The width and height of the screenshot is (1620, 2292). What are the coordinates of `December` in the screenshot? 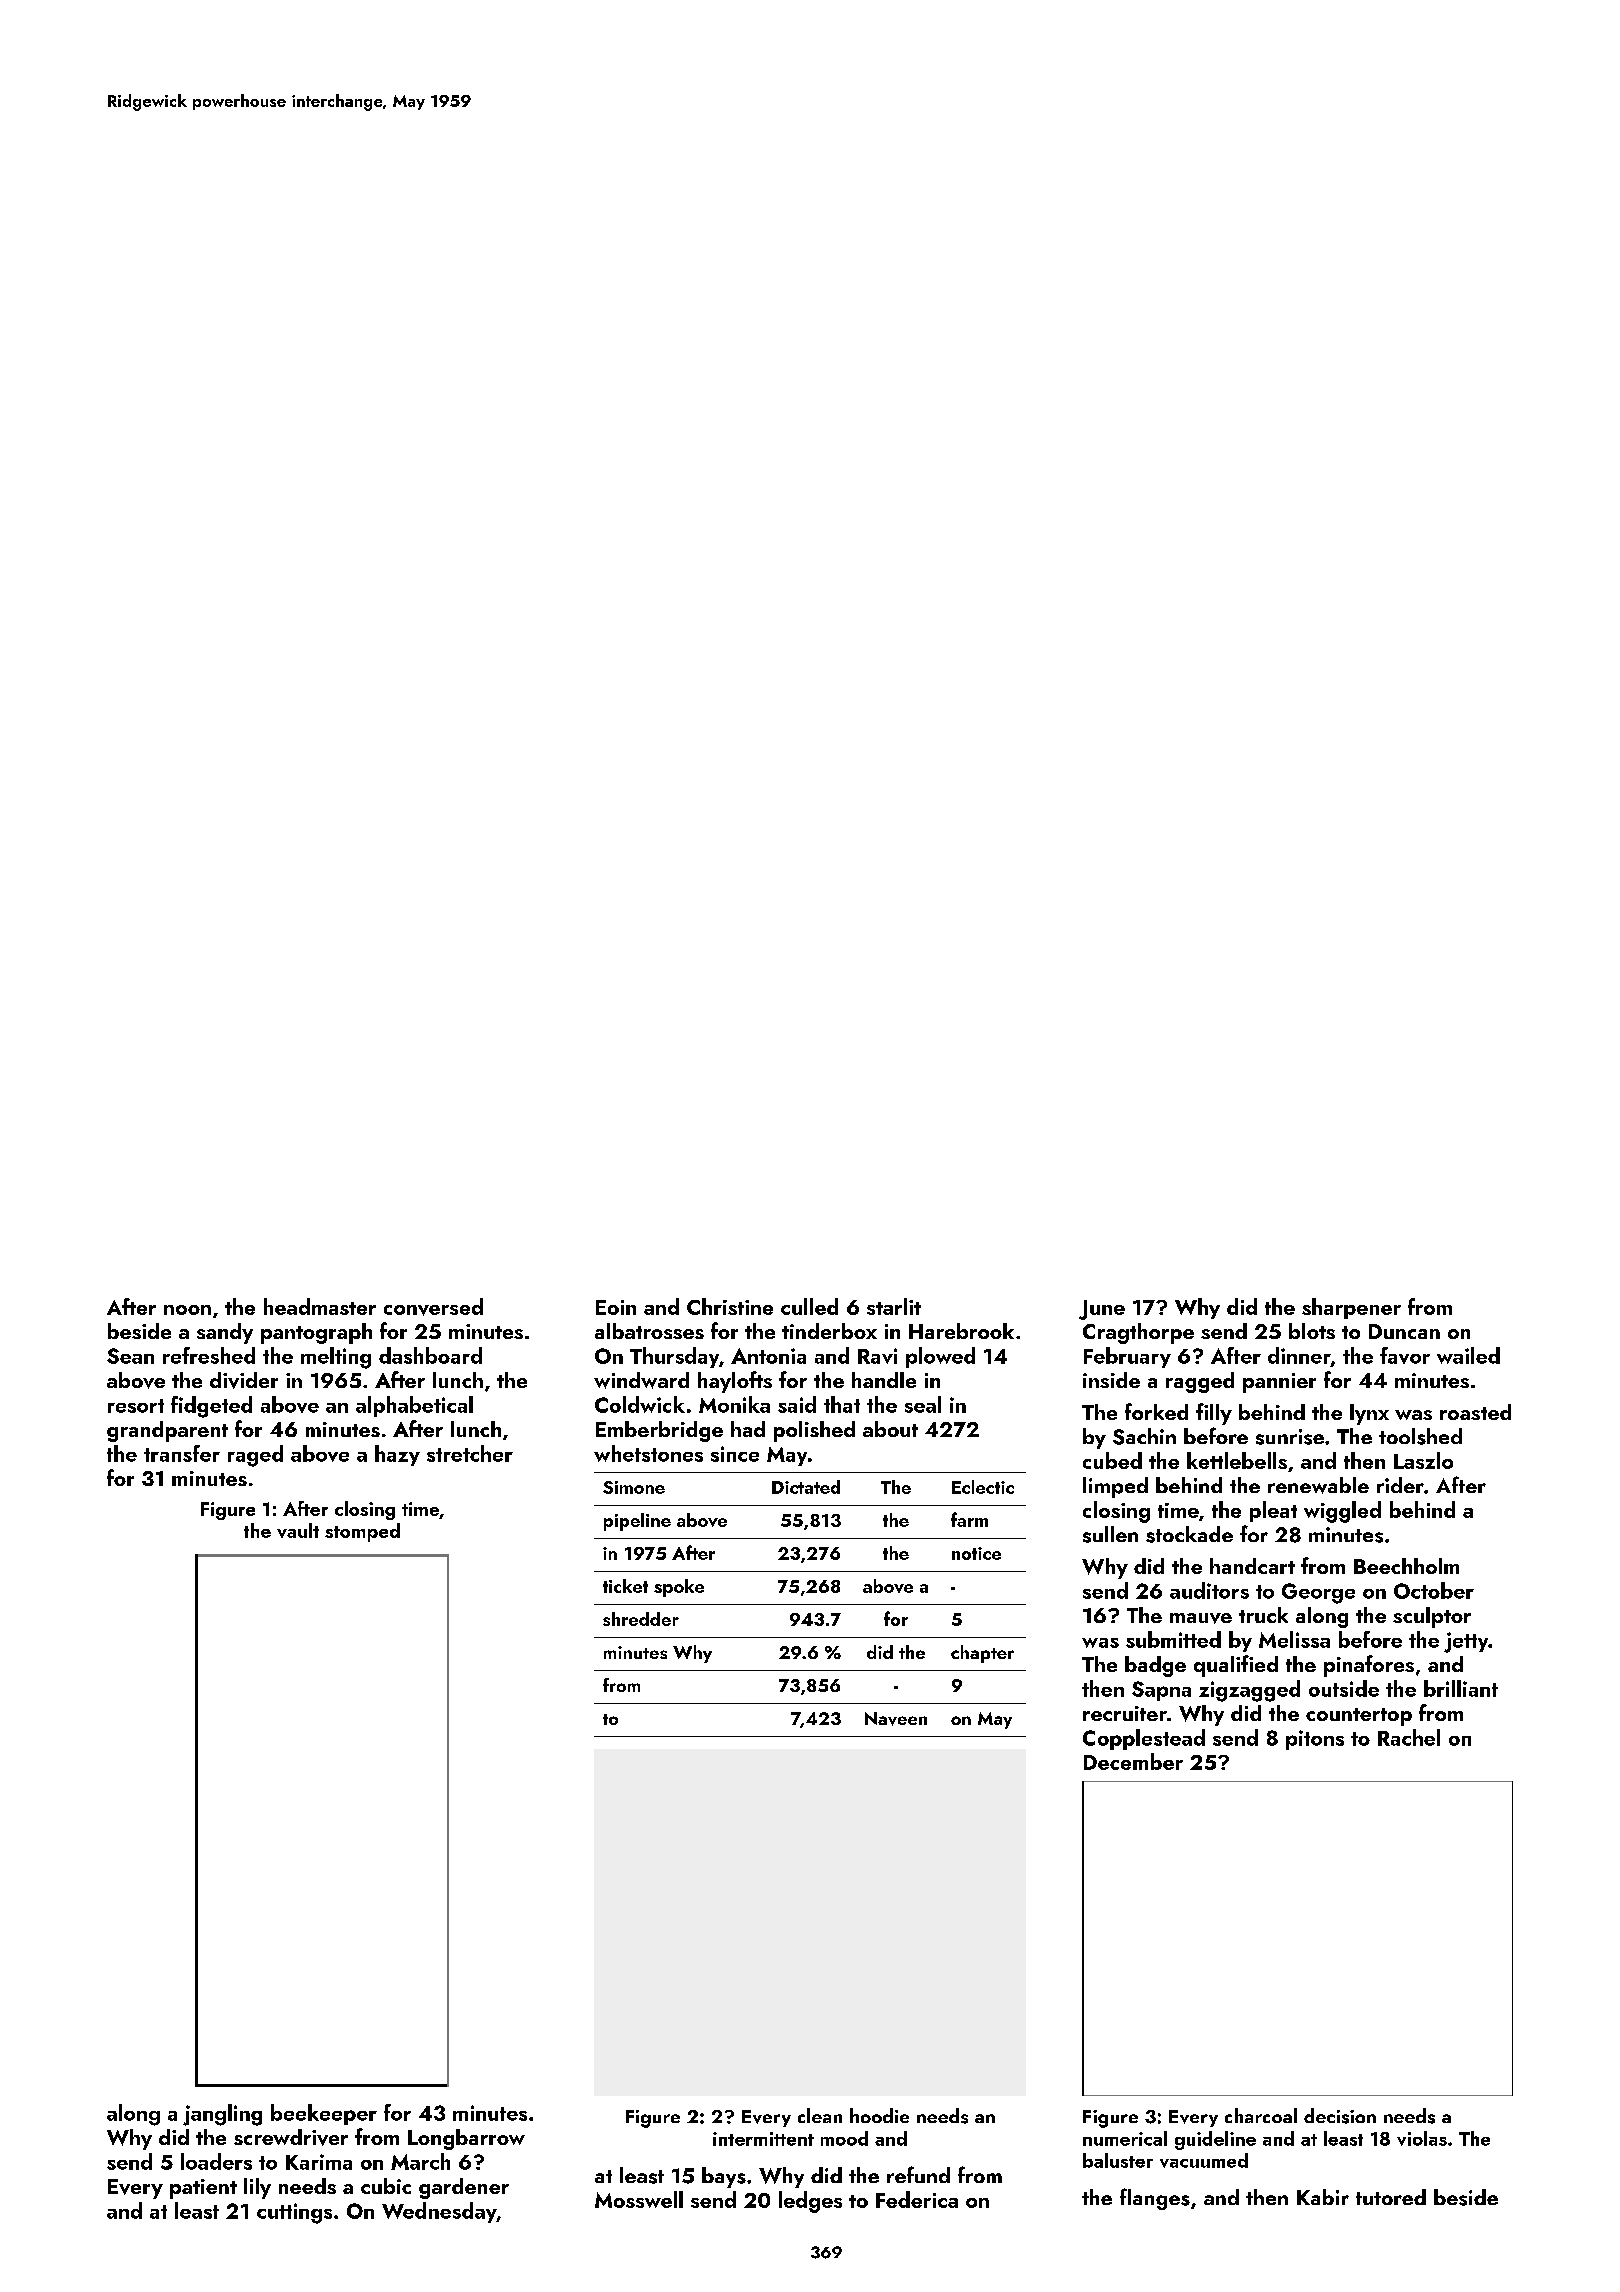 It's located at (1133, 1761).
